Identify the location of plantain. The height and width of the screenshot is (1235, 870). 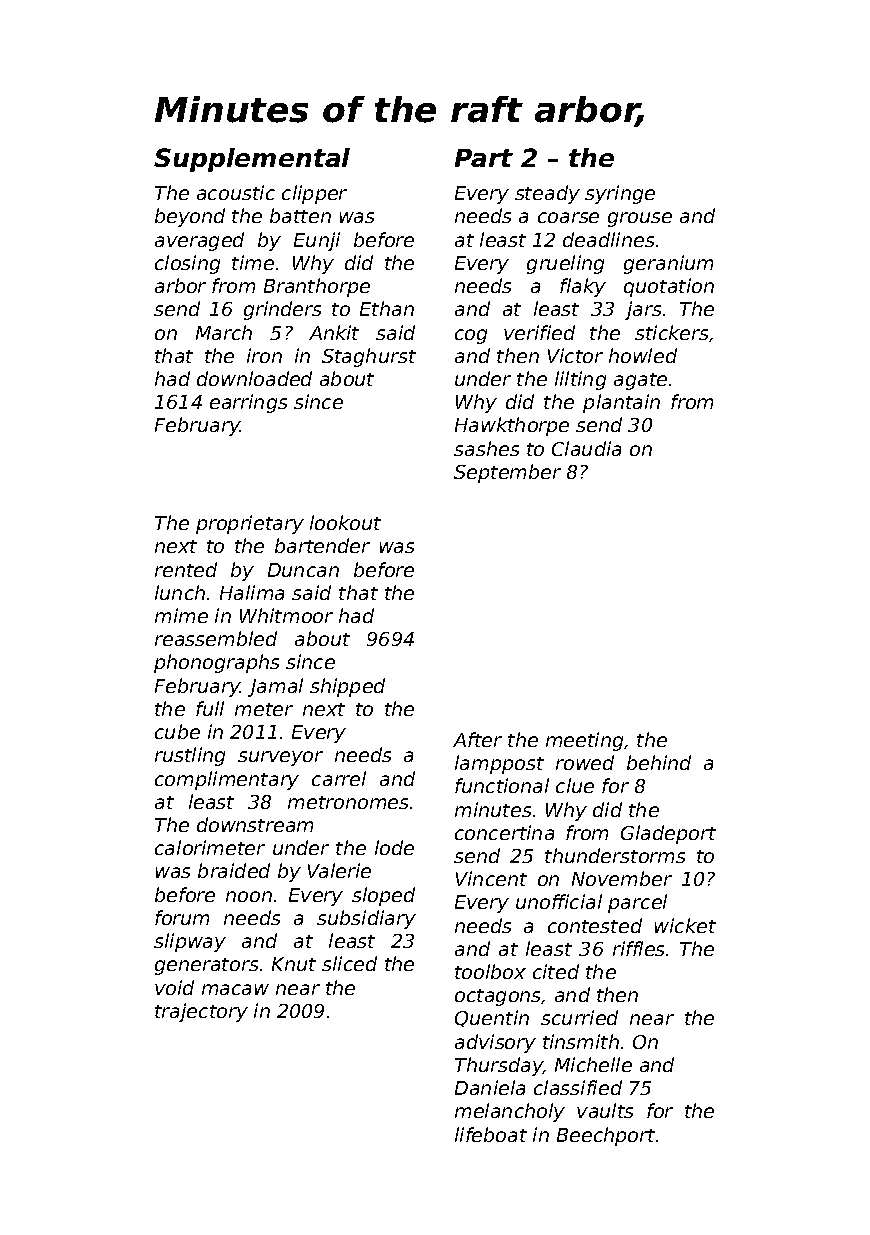
(621, 403).
